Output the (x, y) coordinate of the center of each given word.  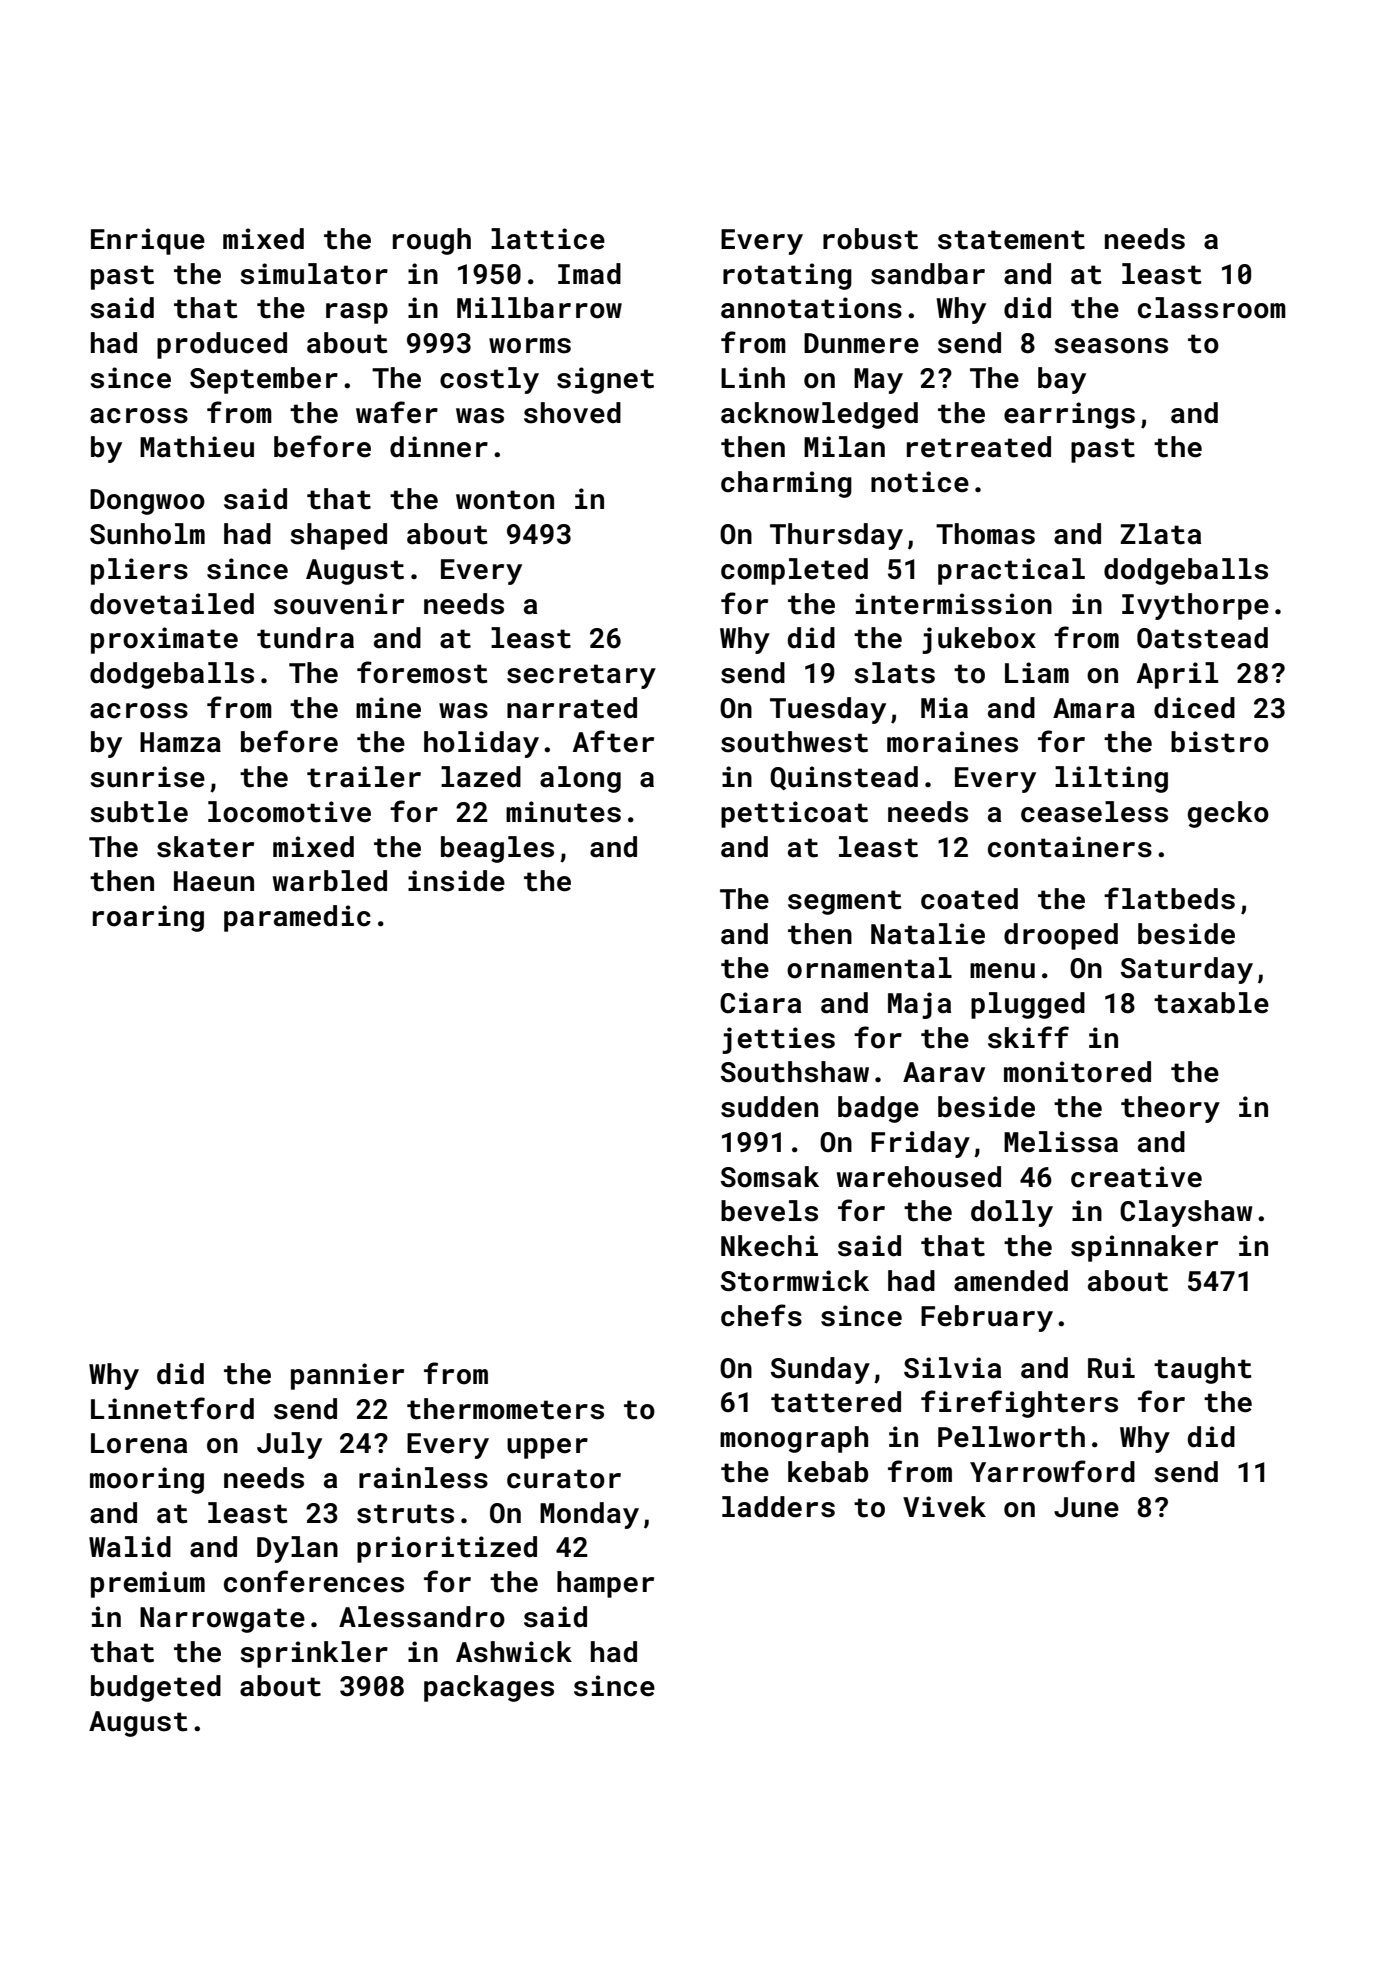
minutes (563, 812)
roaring (148, 918)
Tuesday (828, 710)
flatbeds (1169, 898)
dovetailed (172, 604)
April (1177, 675)
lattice (548, 239)
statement (1011, 240)
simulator (314, 274)
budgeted (156, 1688)
